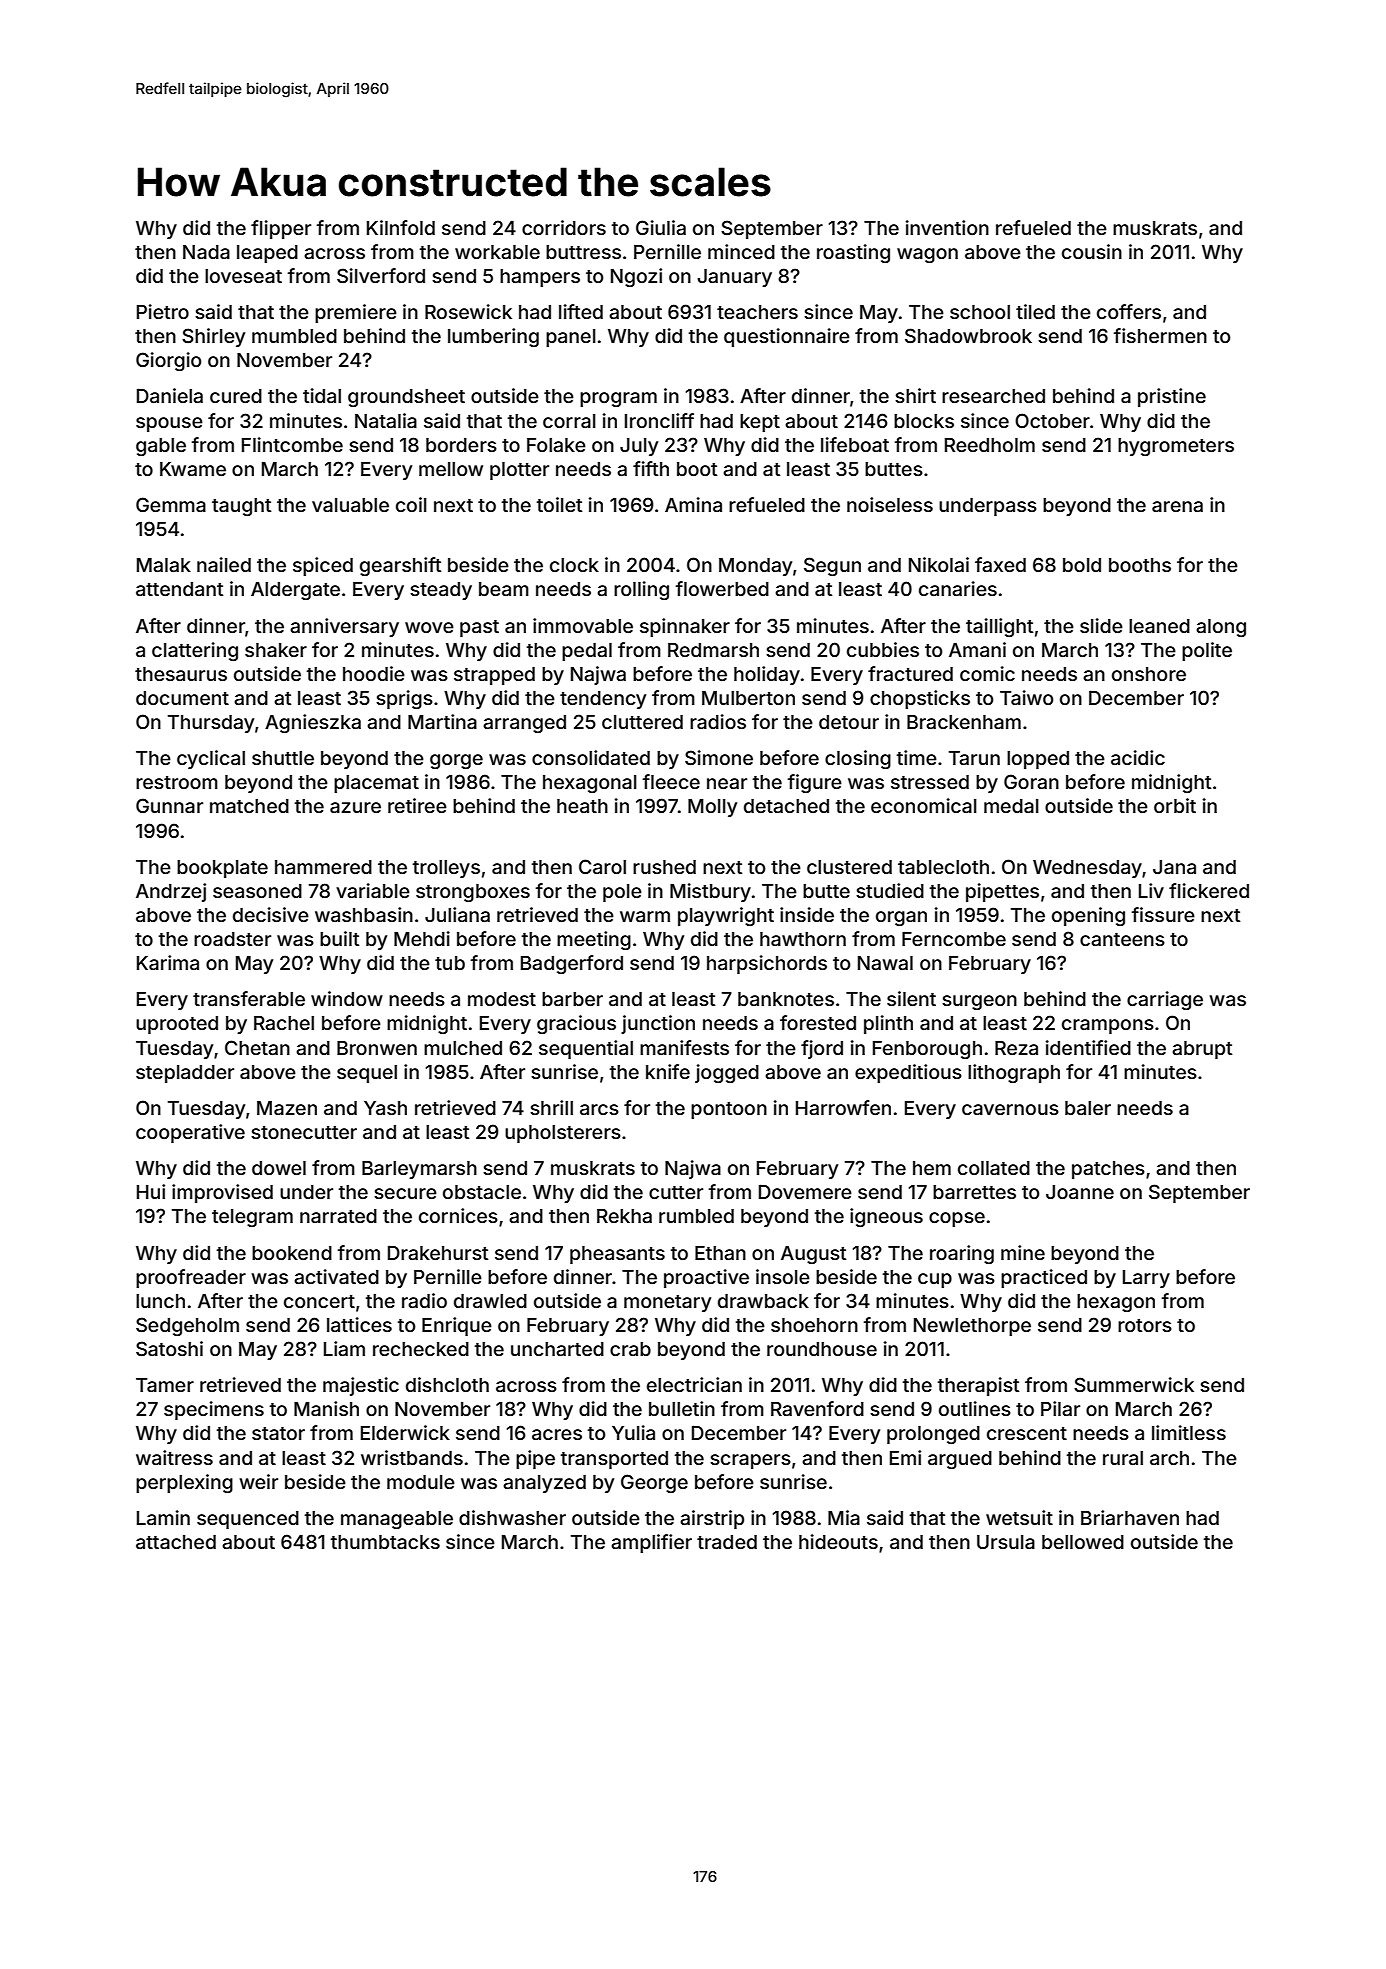 This screenshot has height=1969, width=1386. Describe the element at coordinates (160, 1301) in the screenshot. I see `lunch` at that location.
